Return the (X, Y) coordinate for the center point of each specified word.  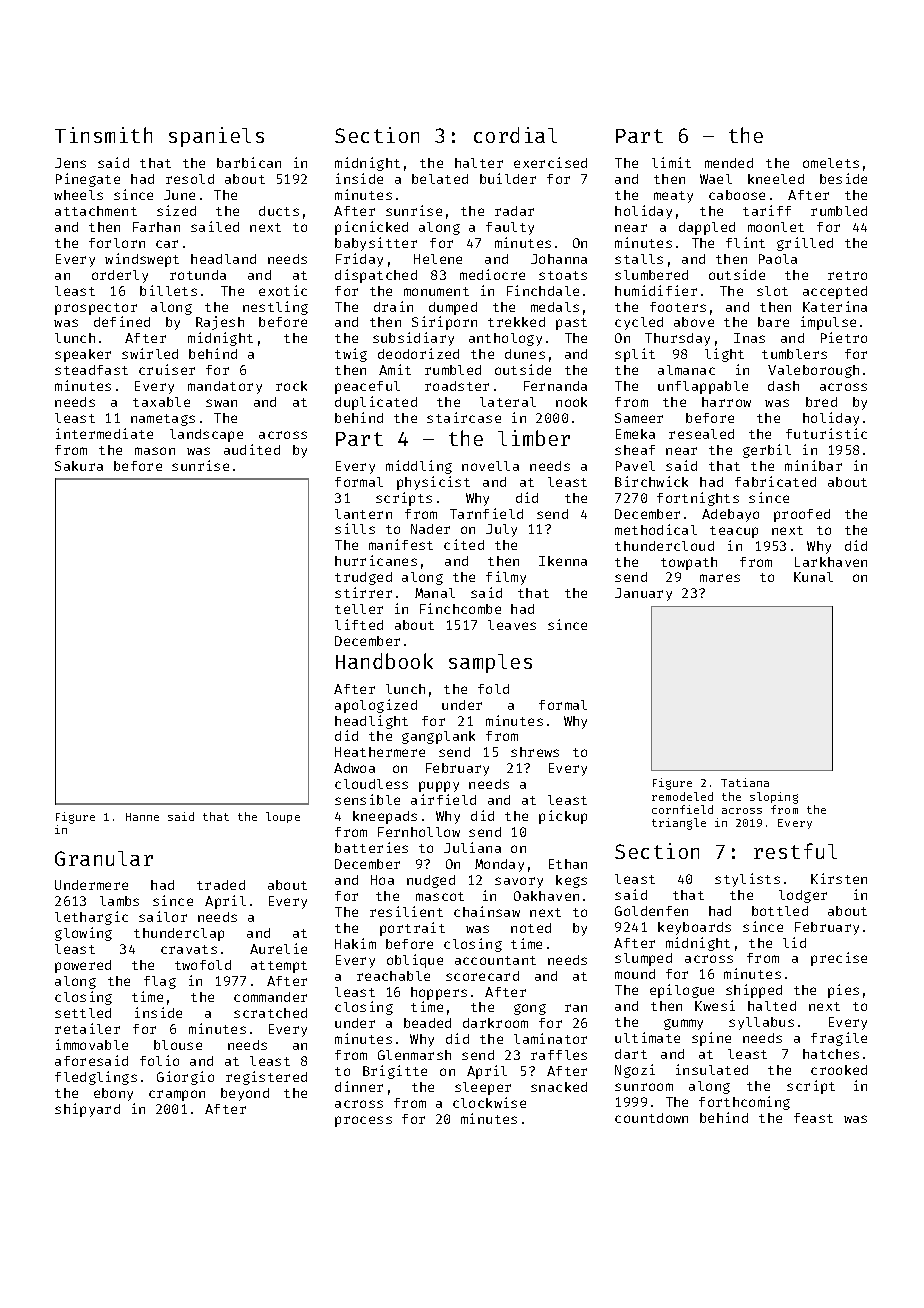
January (643, 594)
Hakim (355, 943)
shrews (535, 752)
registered (266, 1078)
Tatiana (745, 782)
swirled (150, 353)
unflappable (703, 387)
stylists (747, 880)
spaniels (216, 137)
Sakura (79, 466)
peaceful (367, 387)
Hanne (142, 817)
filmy (506, 578)
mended (729, 163)
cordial (515, 135)
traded (221, 885)
